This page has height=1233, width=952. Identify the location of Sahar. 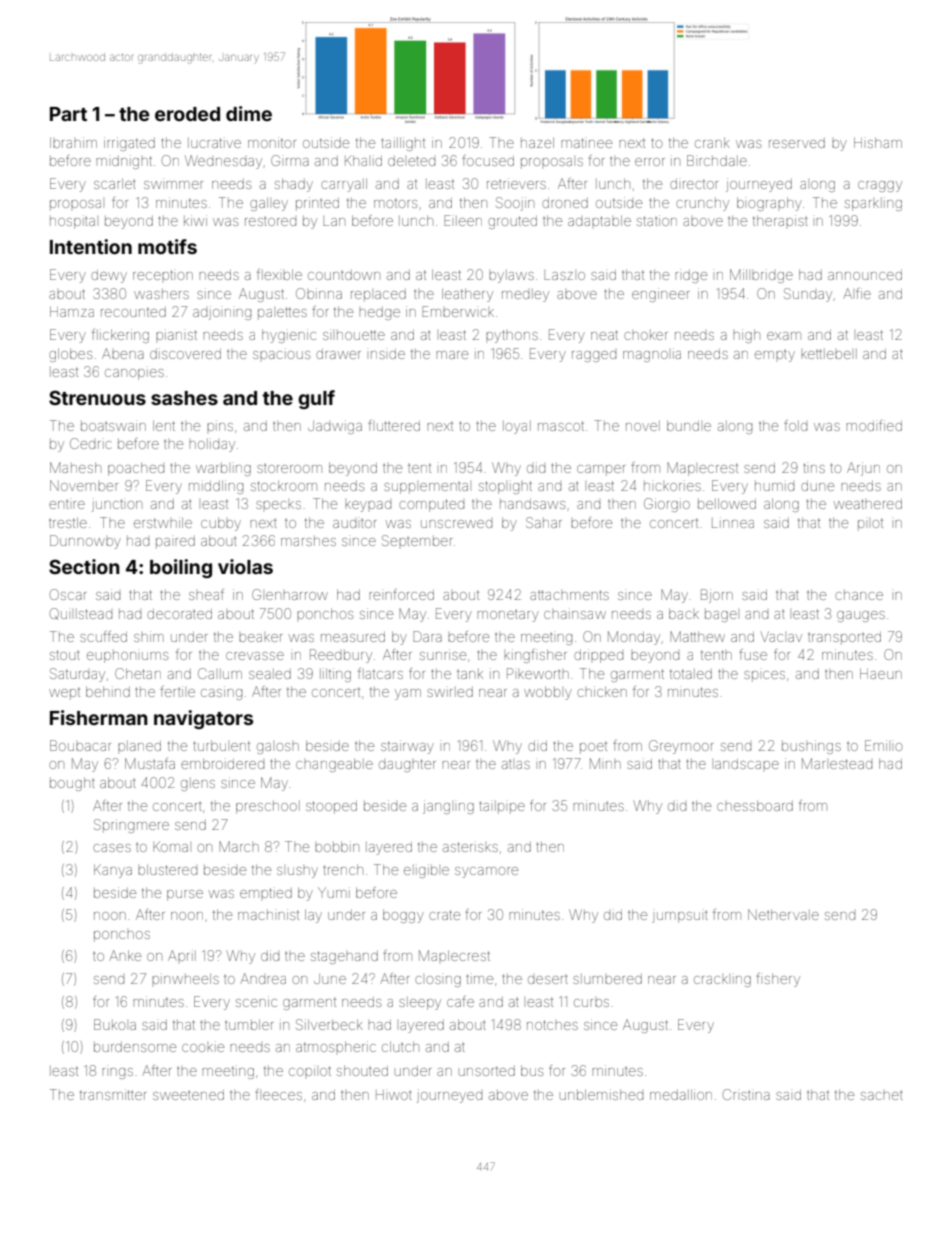
(544, 522).
